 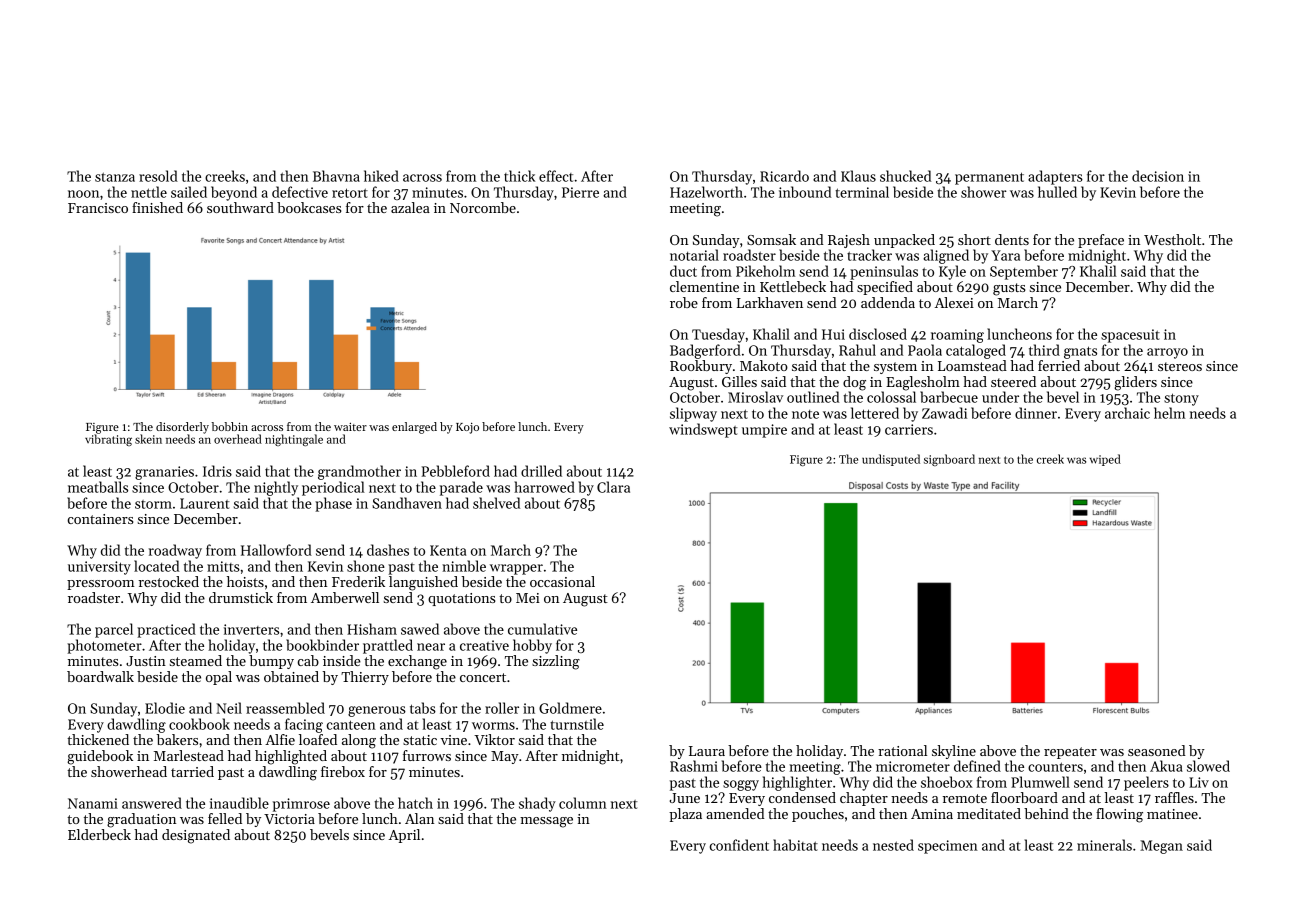 What do you see at coordinates (467, 428) in the screenshot?
I see `Kojo` at bounding box center [467, 428].
